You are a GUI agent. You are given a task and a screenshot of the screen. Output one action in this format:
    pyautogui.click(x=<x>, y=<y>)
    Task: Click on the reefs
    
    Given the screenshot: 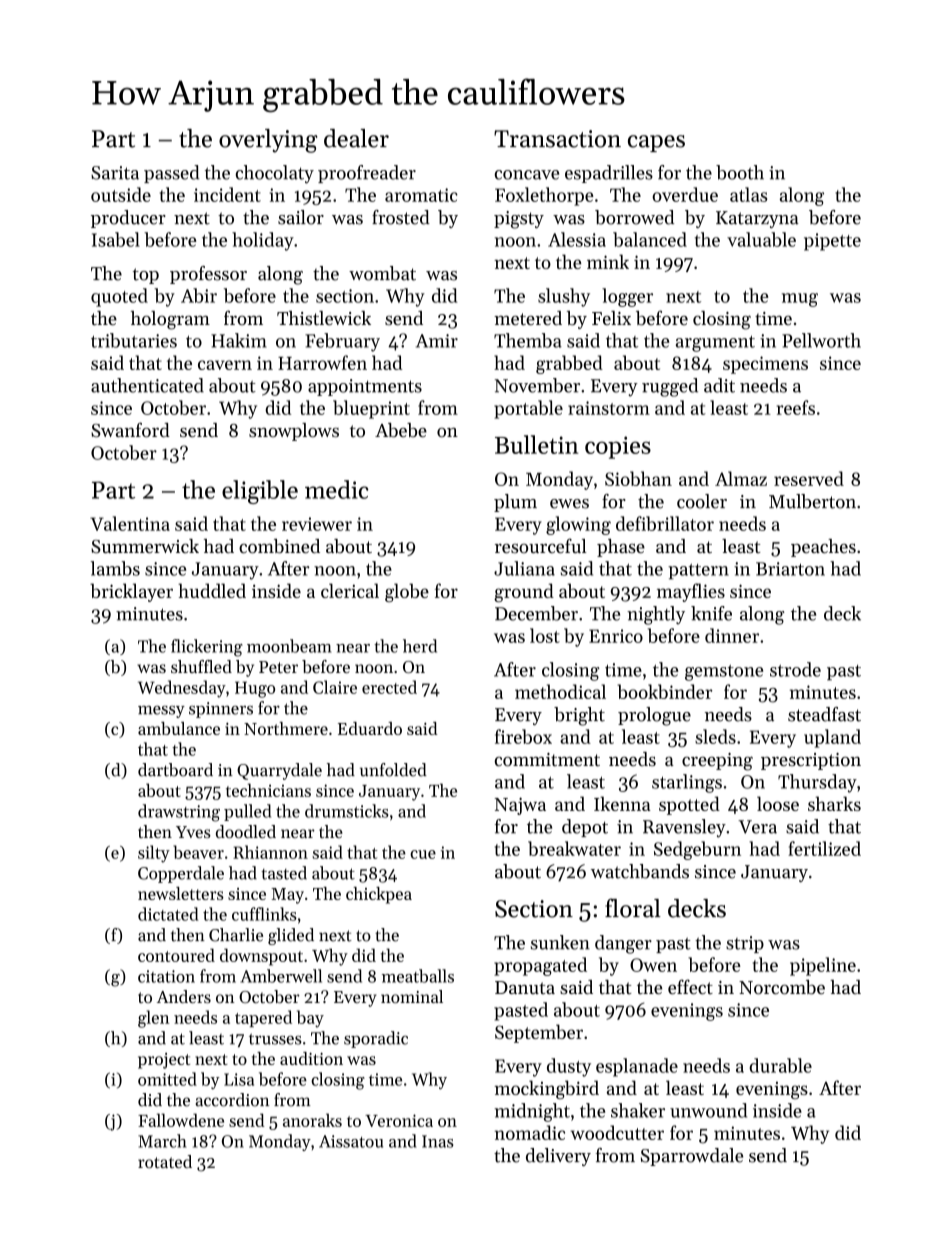 What is the action you would take?
    pyautogui.click(x=796, y=407)
